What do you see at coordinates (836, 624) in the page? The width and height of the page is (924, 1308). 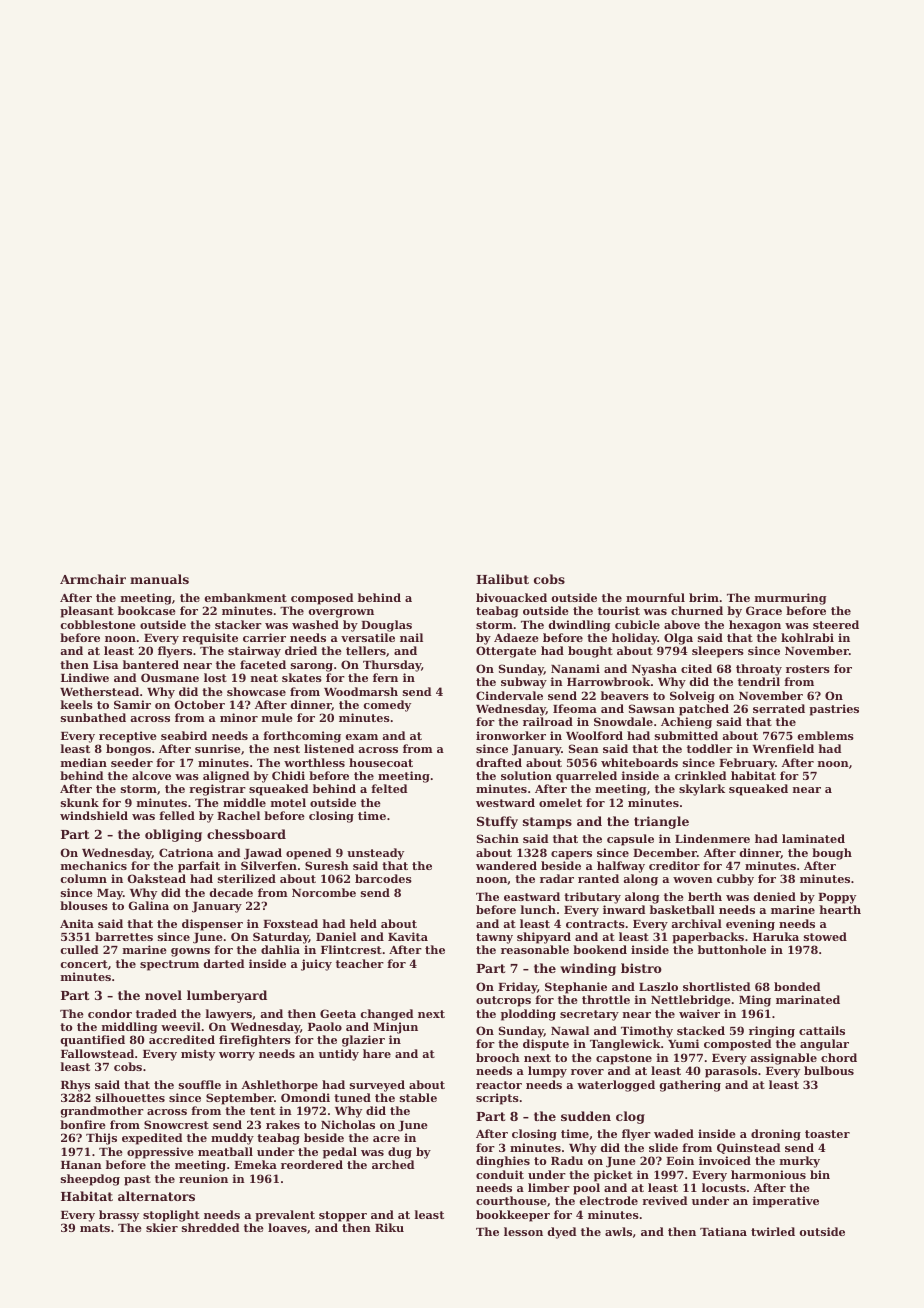 I see `steered` at bounding box center [836, 624].
